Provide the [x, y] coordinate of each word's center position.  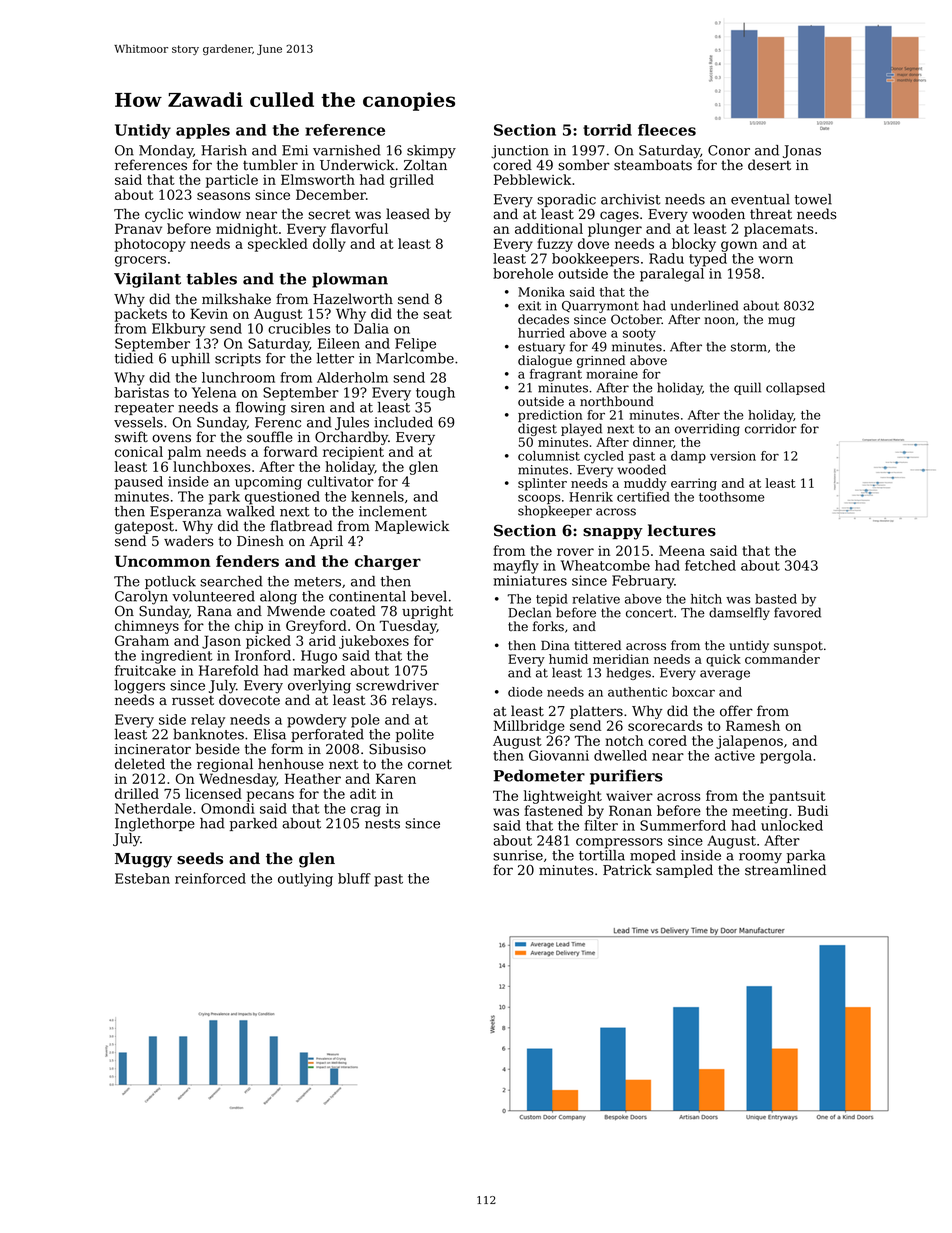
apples [203, 131]
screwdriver [397, 685]
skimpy [431, 152]
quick [723, 660]
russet [193, 701]
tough [435, 394]
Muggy [143, 860]
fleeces [667, 130]
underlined [705, 305]
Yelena [214, 392]
